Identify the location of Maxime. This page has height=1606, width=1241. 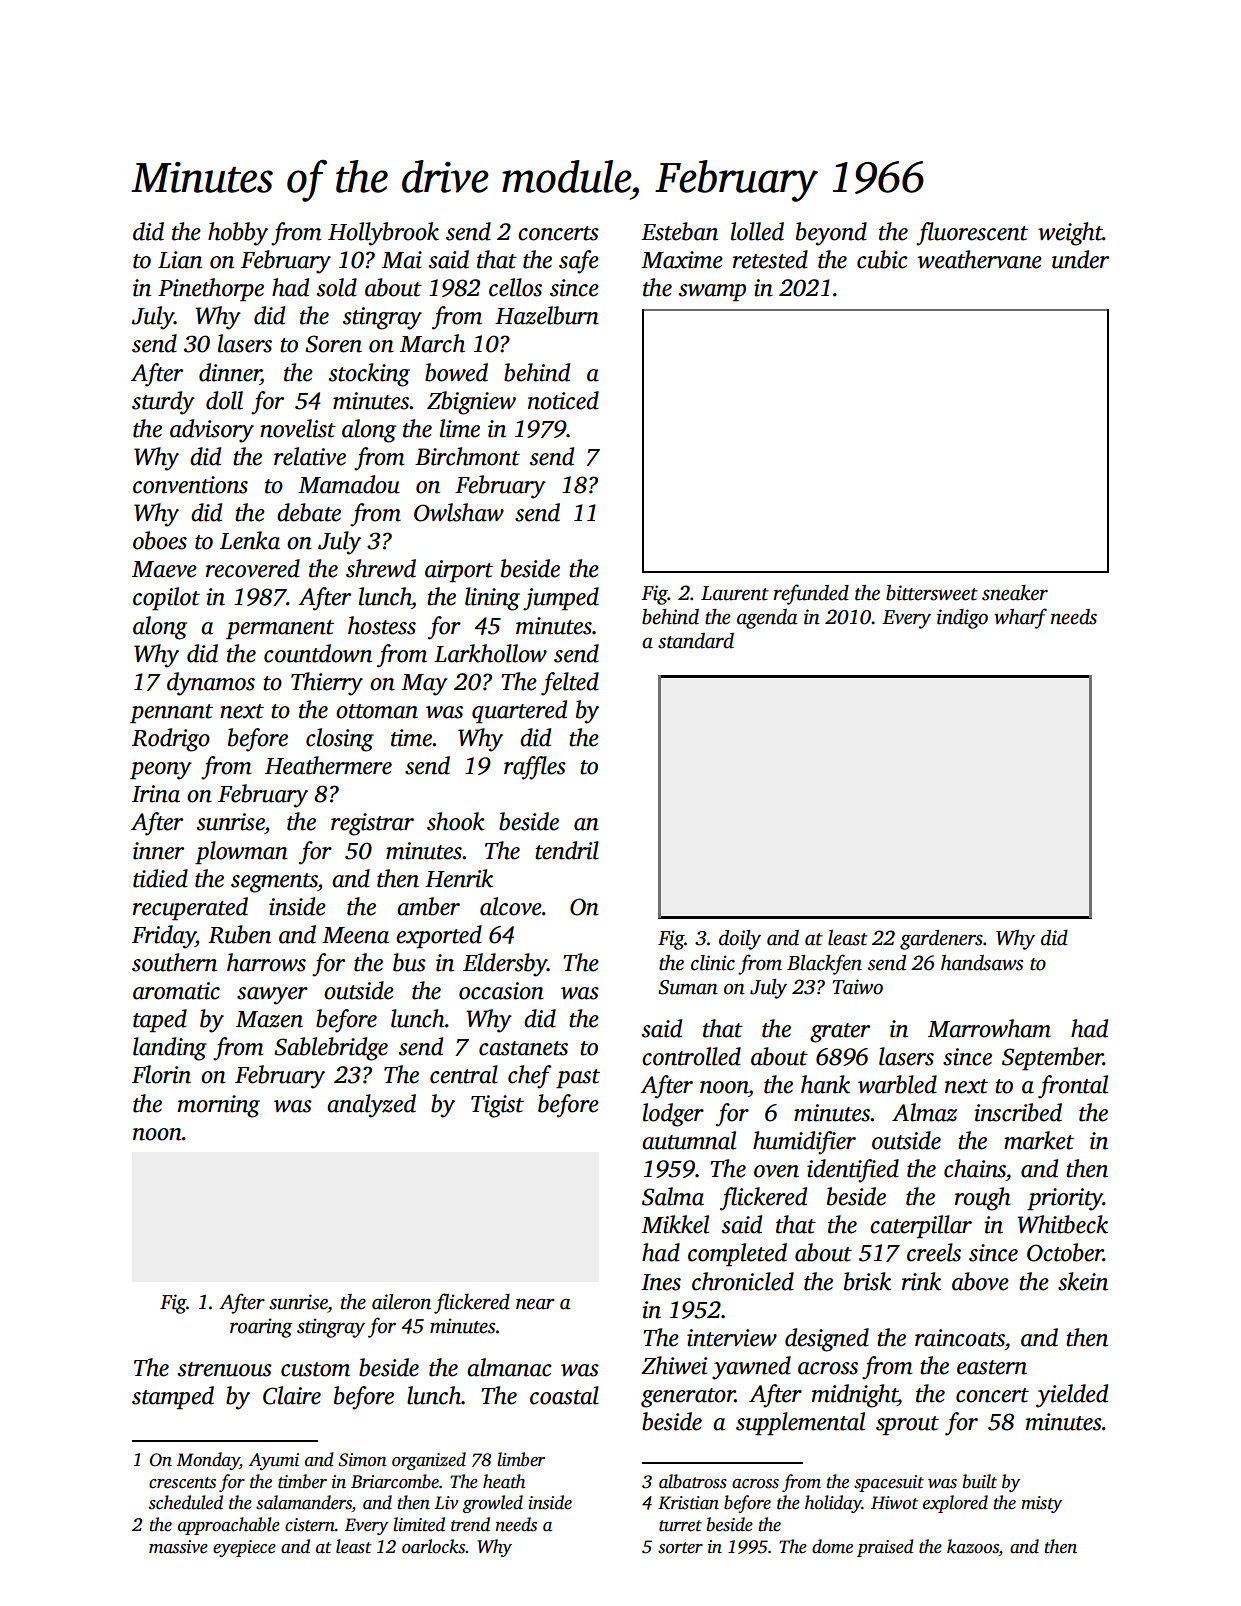
(682, 260).
